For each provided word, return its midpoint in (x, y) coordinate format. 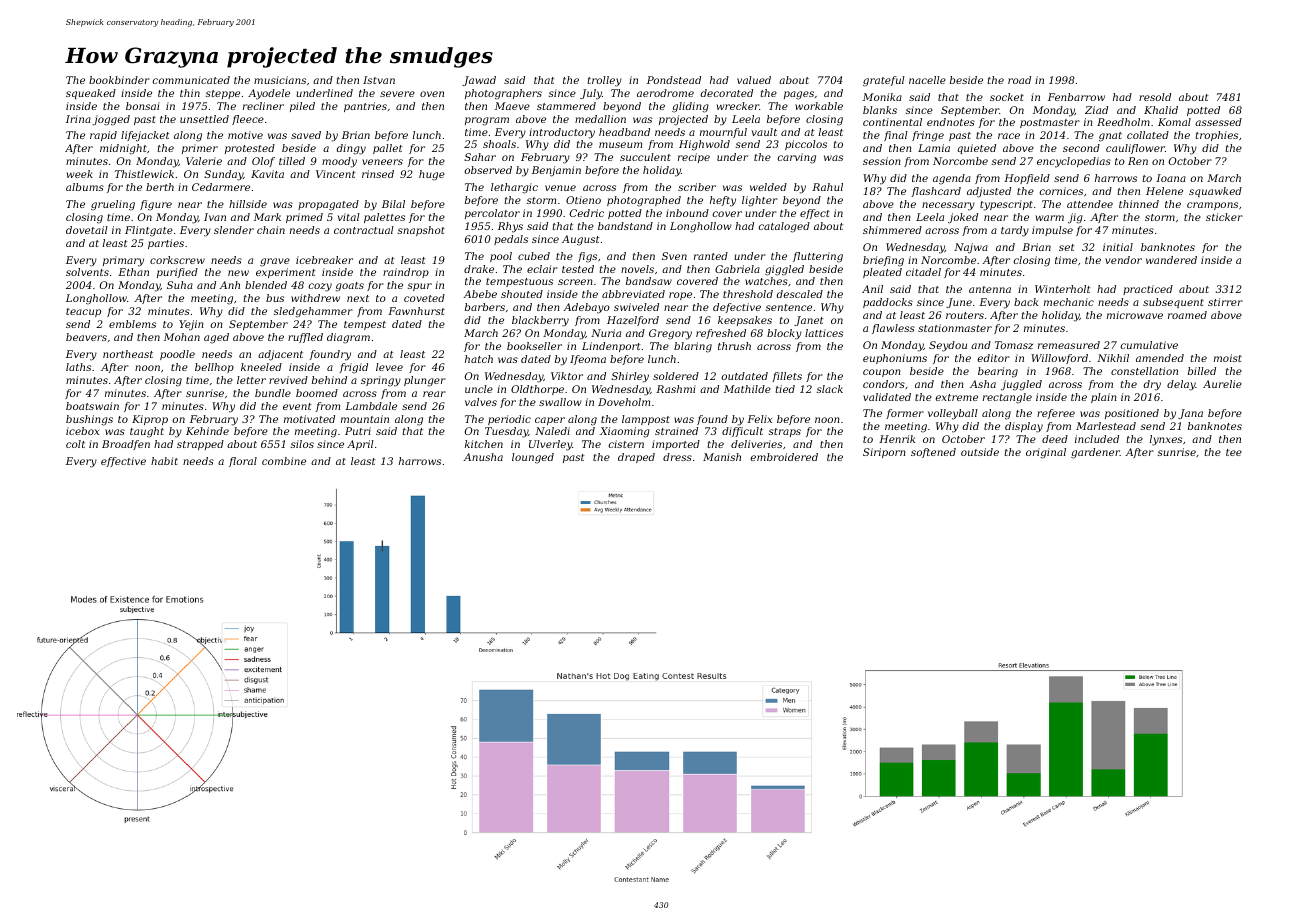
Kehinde (207, 431)
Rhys (510, 227)
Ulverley (550, 445)
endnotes (951, 122)
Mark (267, 217)
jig (1075, 218)
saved (306, 135)
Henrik (897, 439)
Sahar (480, 157)
